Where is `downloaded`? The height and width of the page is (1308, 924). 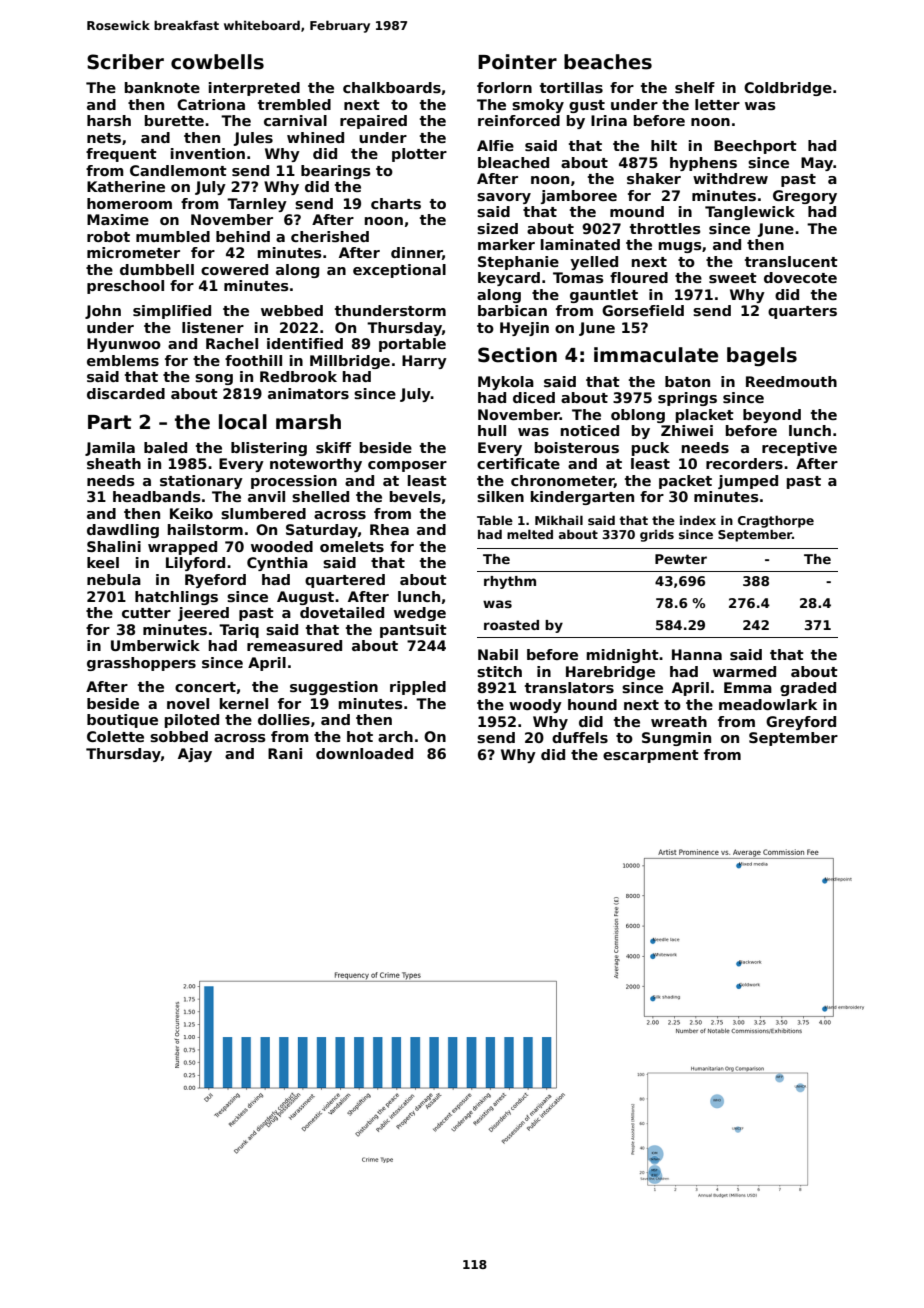 downloaded is located at coordinates (364, 753).
